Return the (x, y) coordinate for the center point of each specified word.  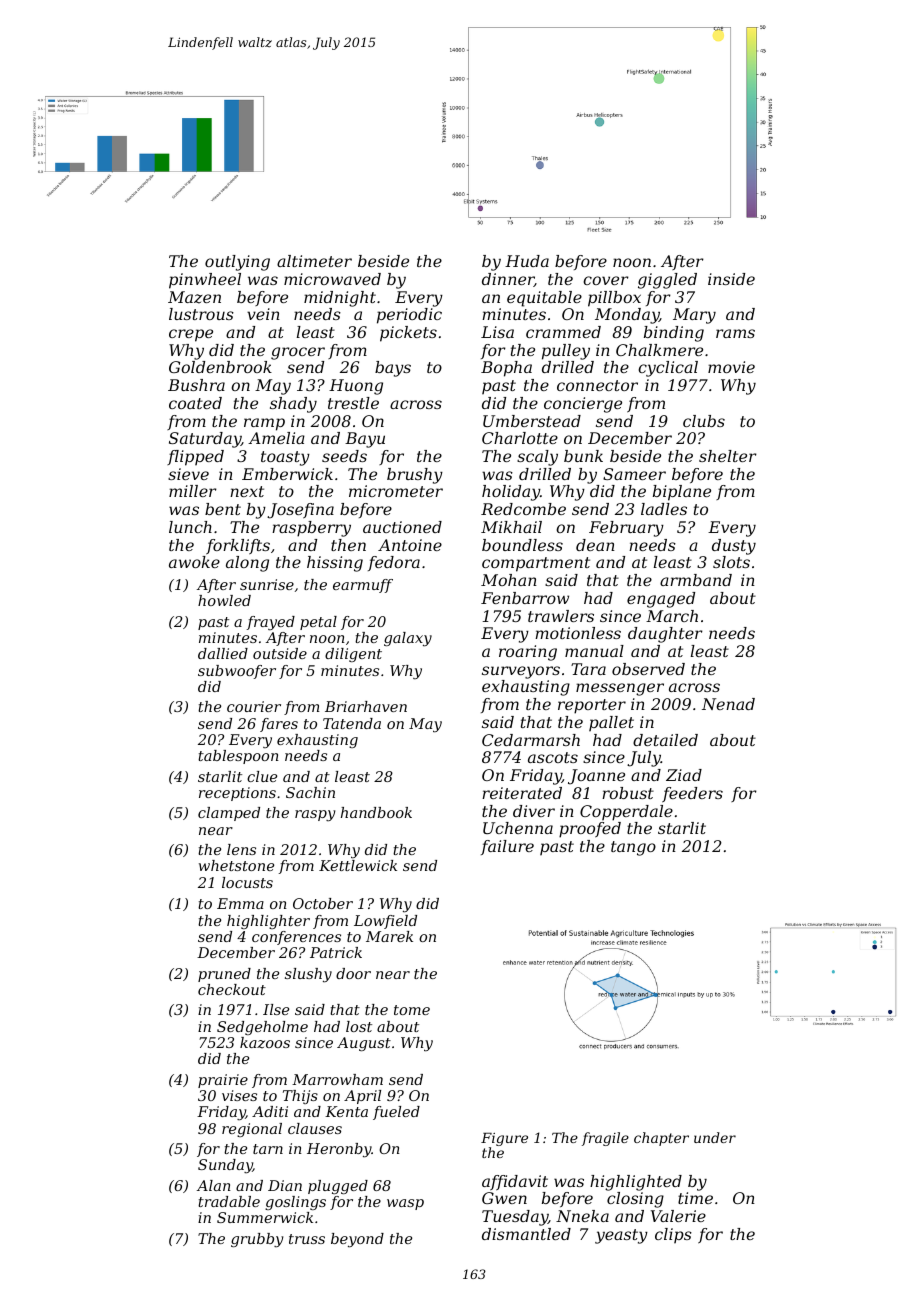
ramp (264, 424)
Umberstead (532, 421)
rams (735, 333)
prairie (223, 1081)
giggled (667, 281)
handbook (376, 812)
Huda (527, 261)
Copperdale (626, 813)
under (715, 1137)
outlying (237, 263)
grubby (257, 1240)
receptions (237, 794)
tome (412, 1010)
